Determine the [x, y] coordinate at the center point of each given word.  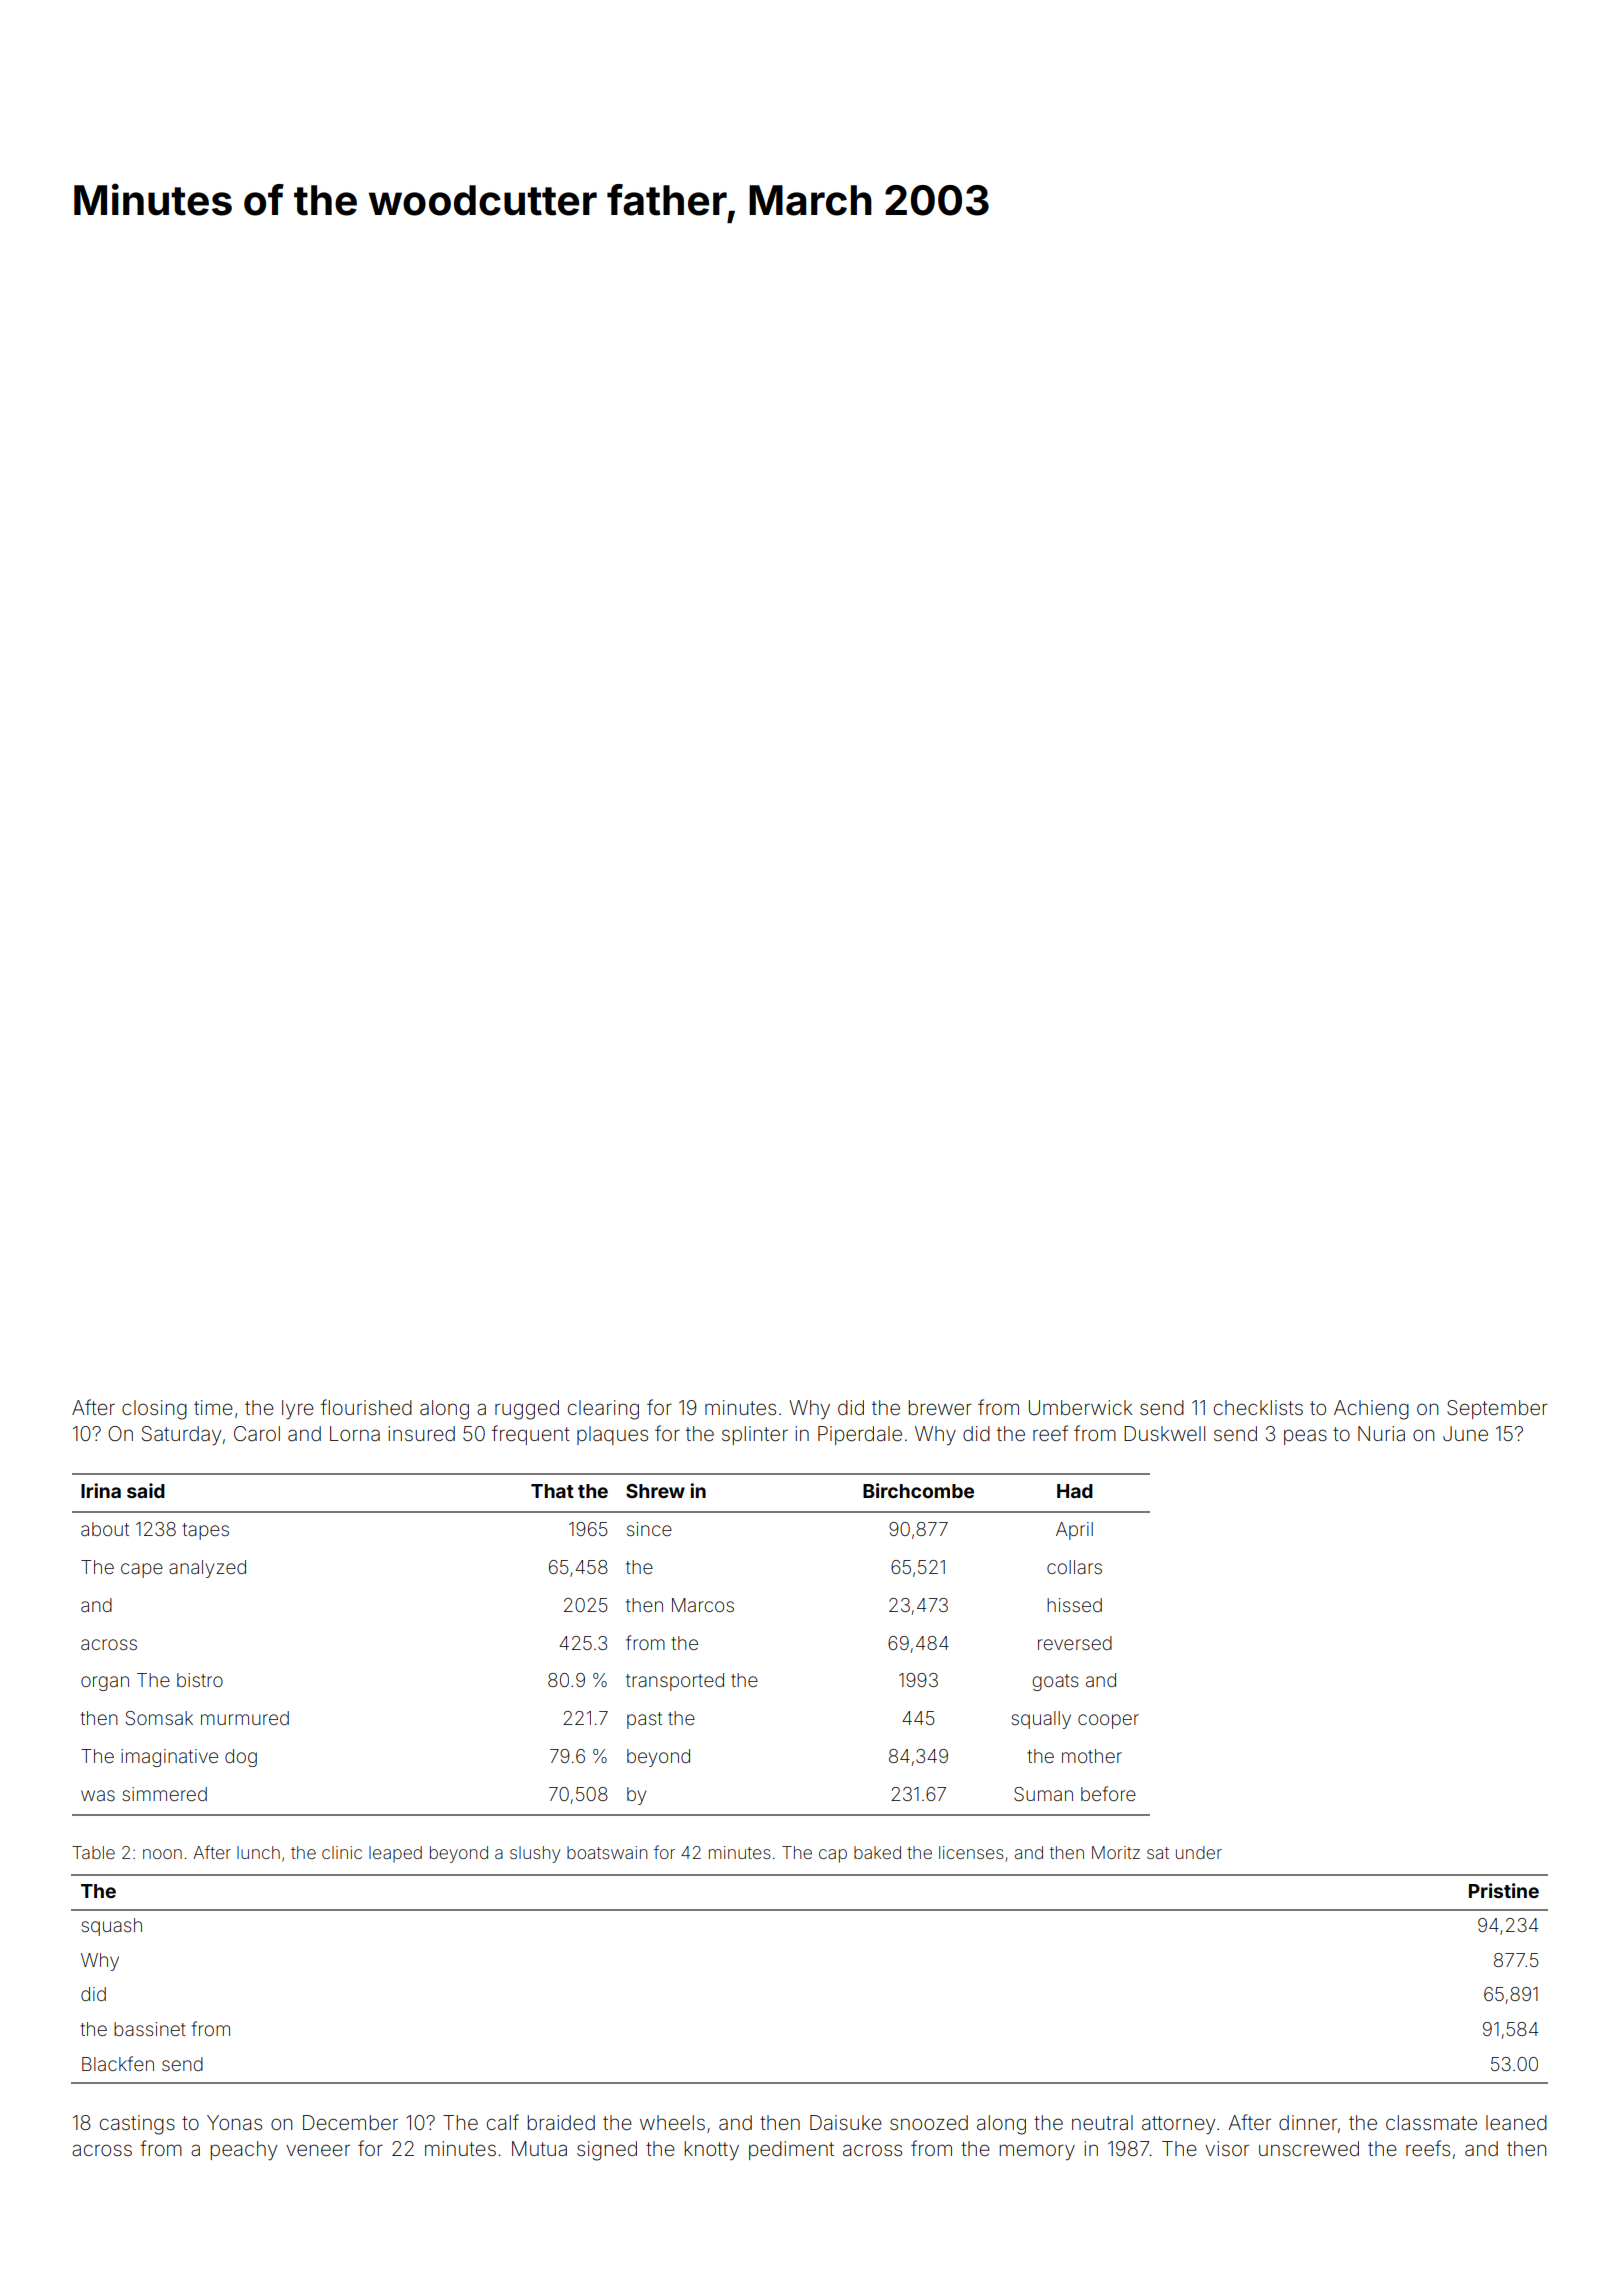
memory [1037, 2152]
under [1199, 1852]
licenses [971, 1852]
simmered [165, 1794]
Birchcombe [918, 1490]
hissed [1074, 1605]
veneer [318, 2150]
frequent [531, 1435]
